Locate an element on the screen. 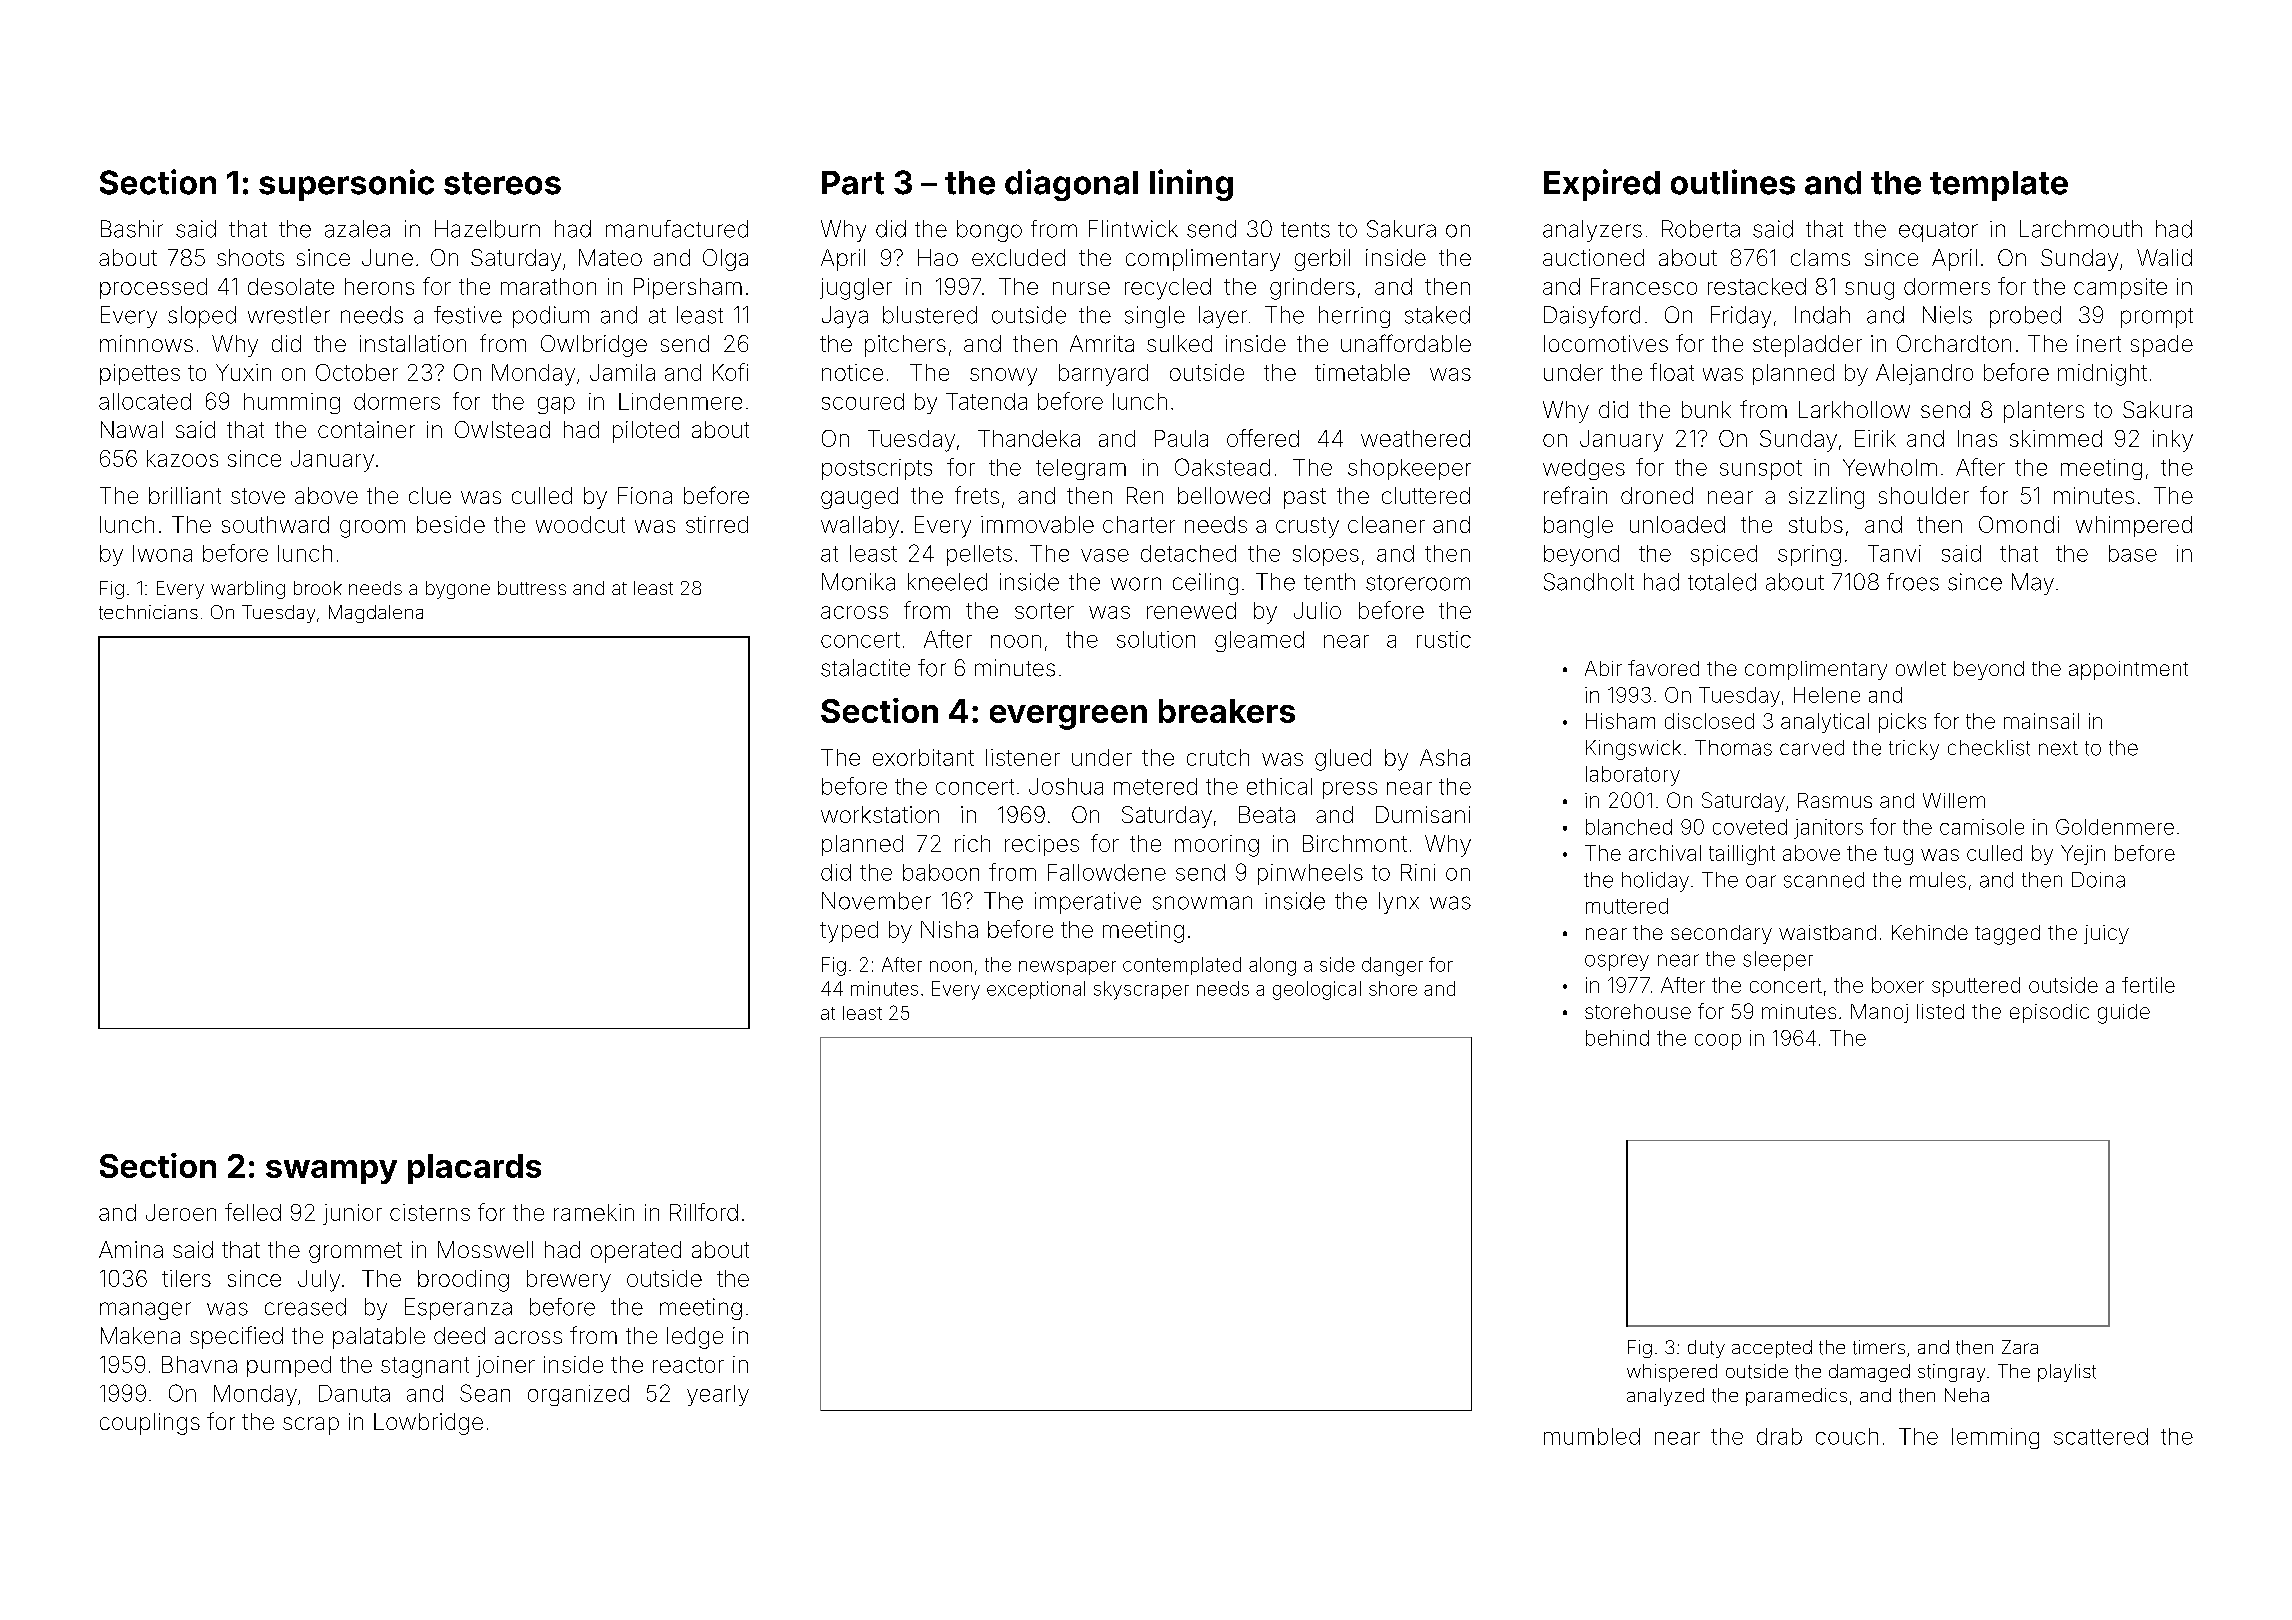 This screenshot has width=2292, height=1620. typed is located at coordinates (849, 932).
